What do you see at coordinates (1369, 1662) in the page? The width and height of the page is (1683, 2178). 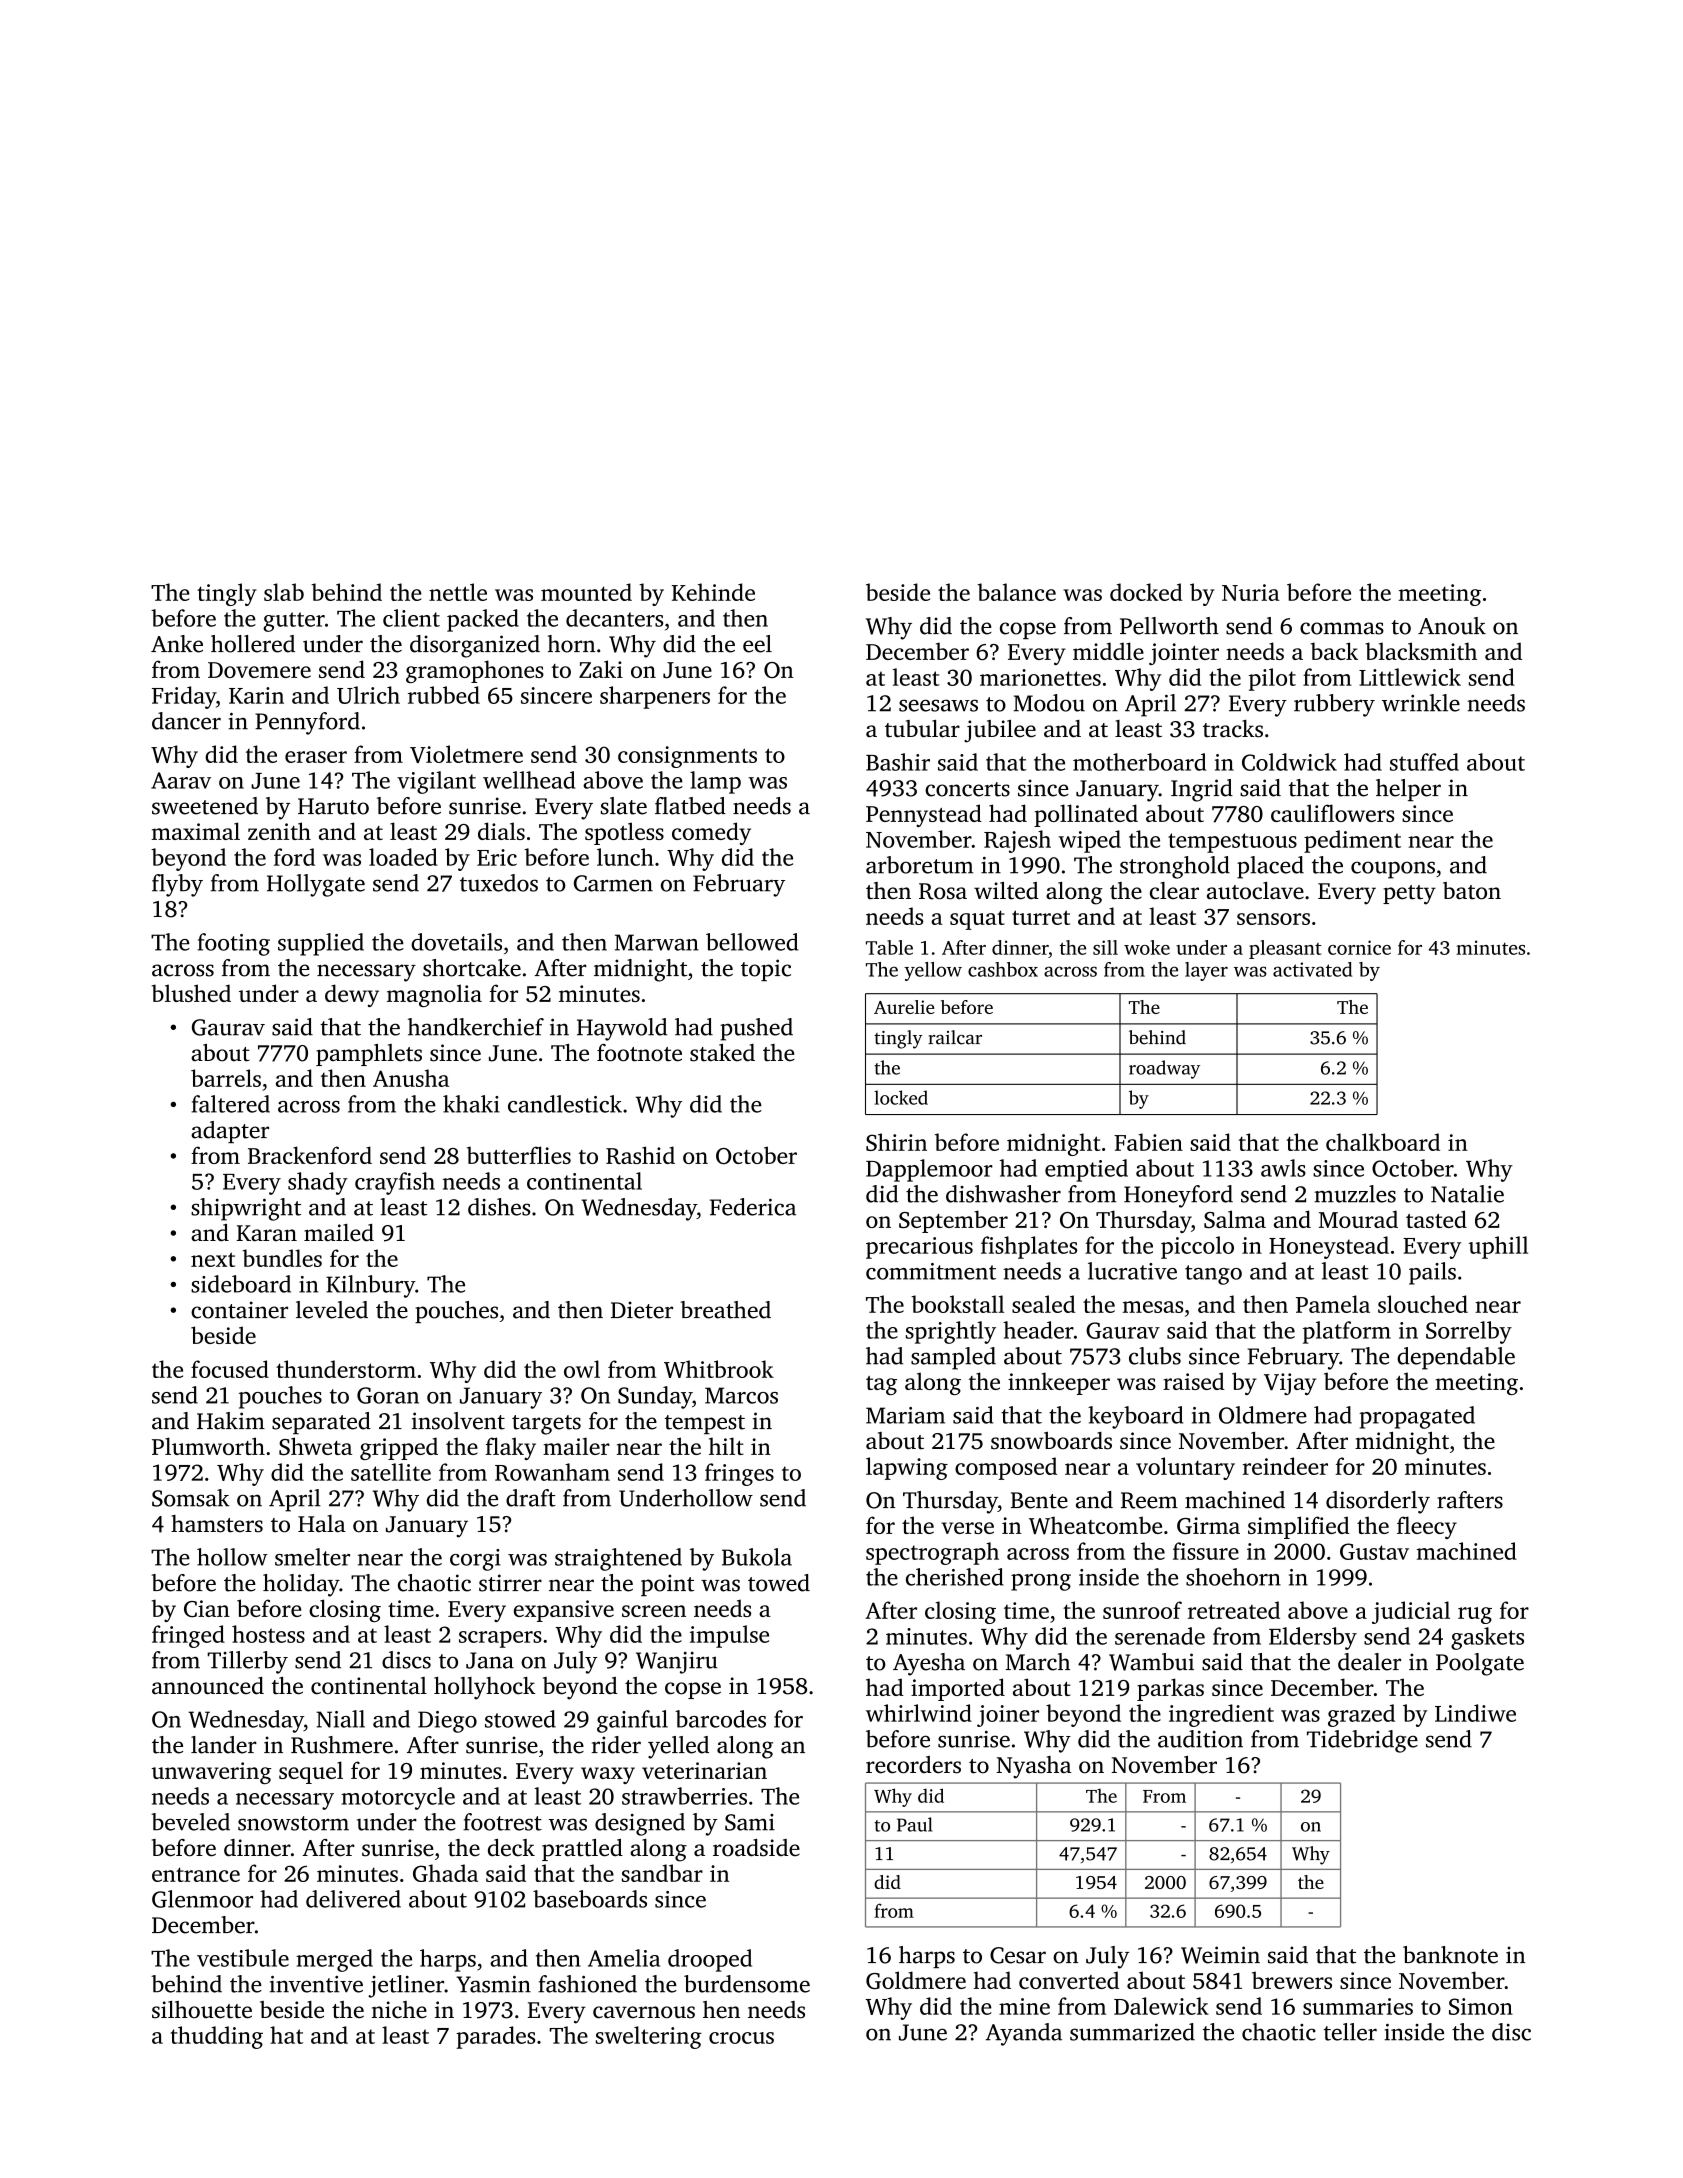 I see `dealer` at bounding box center [1369, 1662].
